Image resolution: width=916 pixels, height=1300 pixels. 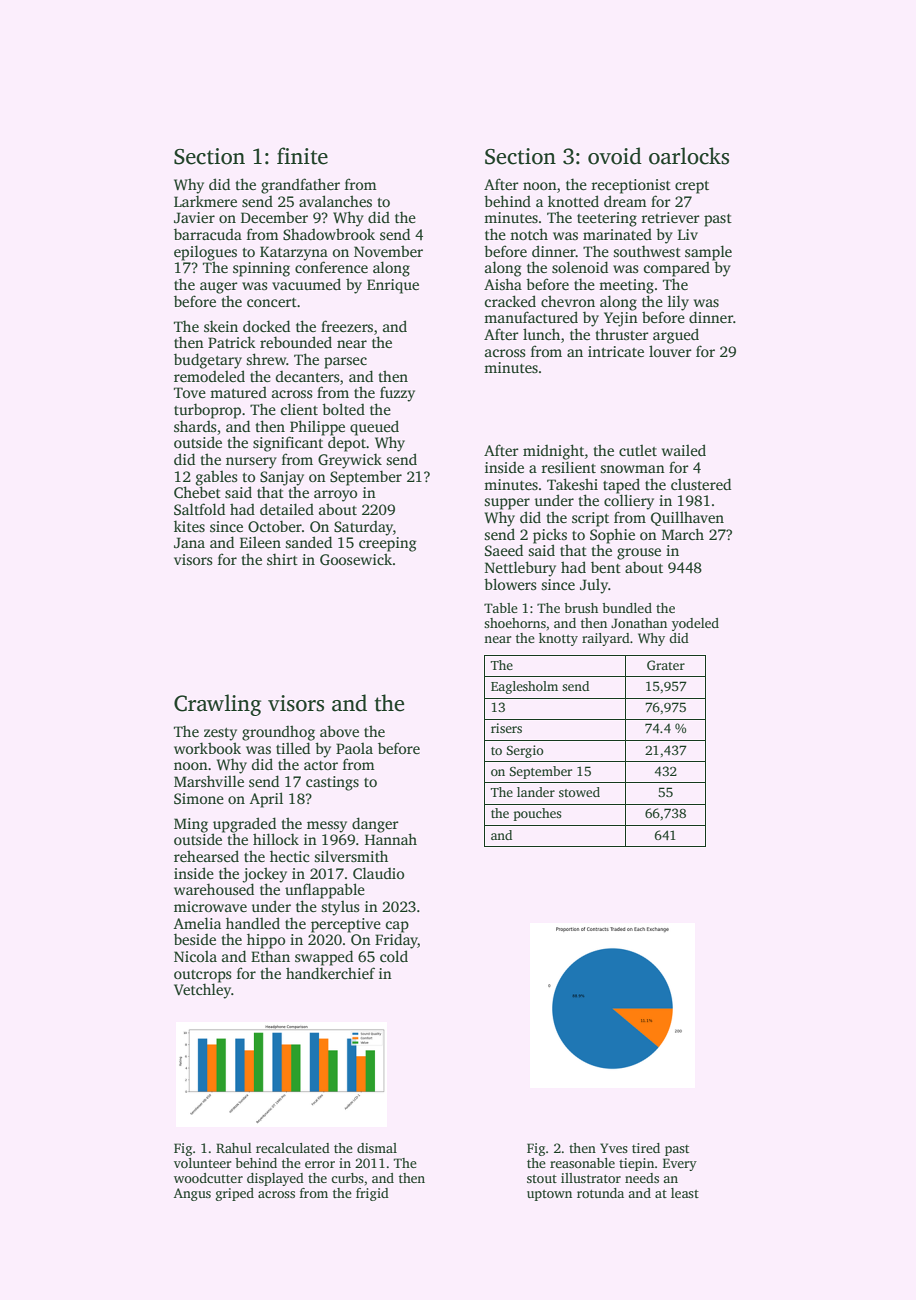 I want to click on least, so click(x=685, y=1193).
